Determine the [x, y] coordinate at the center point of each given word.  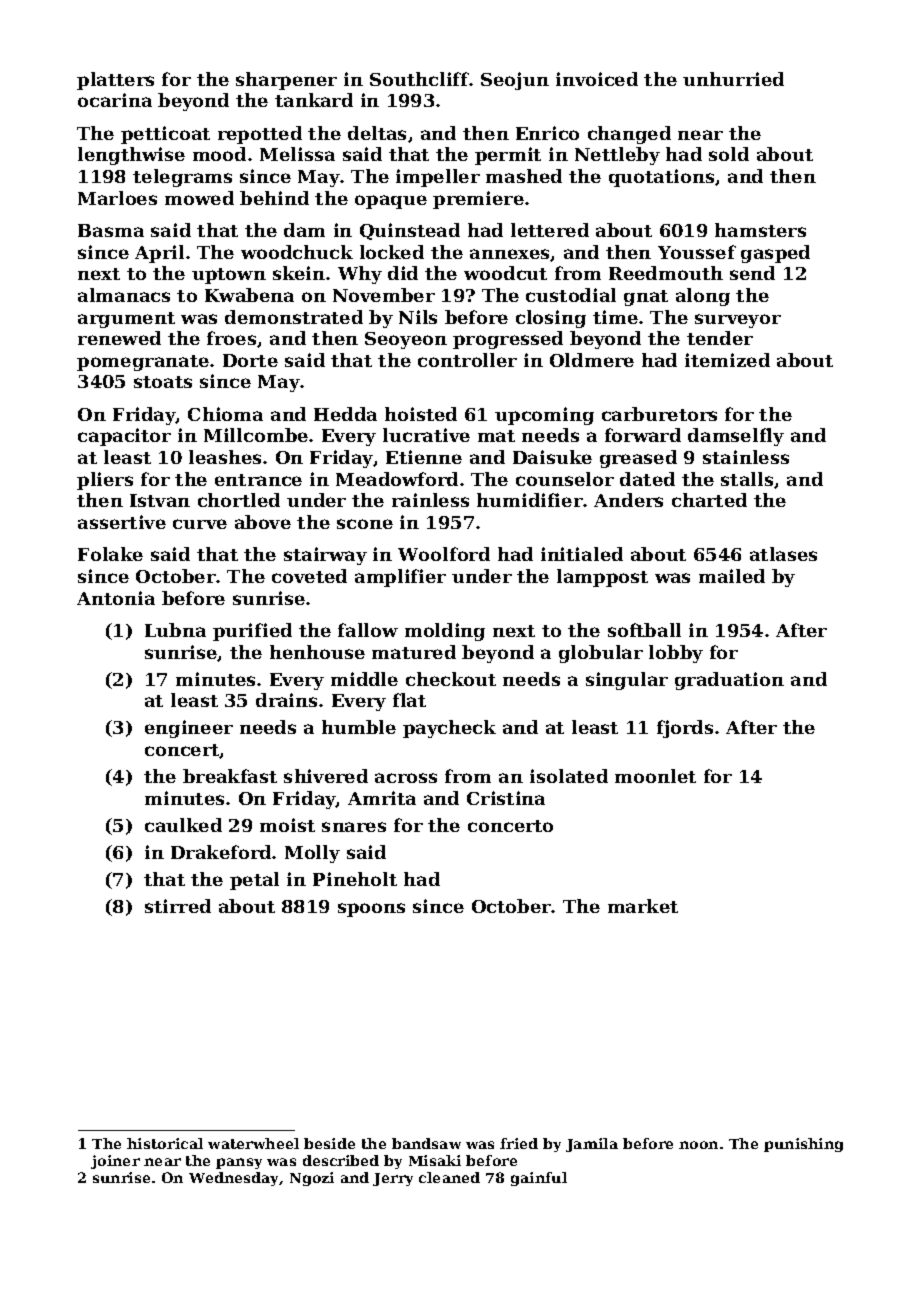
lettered [550, 230]
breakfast [230, 776]
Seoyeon [406, 340]
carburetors [659, 414]
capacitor [124, 437]
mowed [199, 198]
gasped [775, 254]
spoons [371, 910]
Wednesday [233, 1179]
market [643, 906]
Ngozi [312, 1179]
